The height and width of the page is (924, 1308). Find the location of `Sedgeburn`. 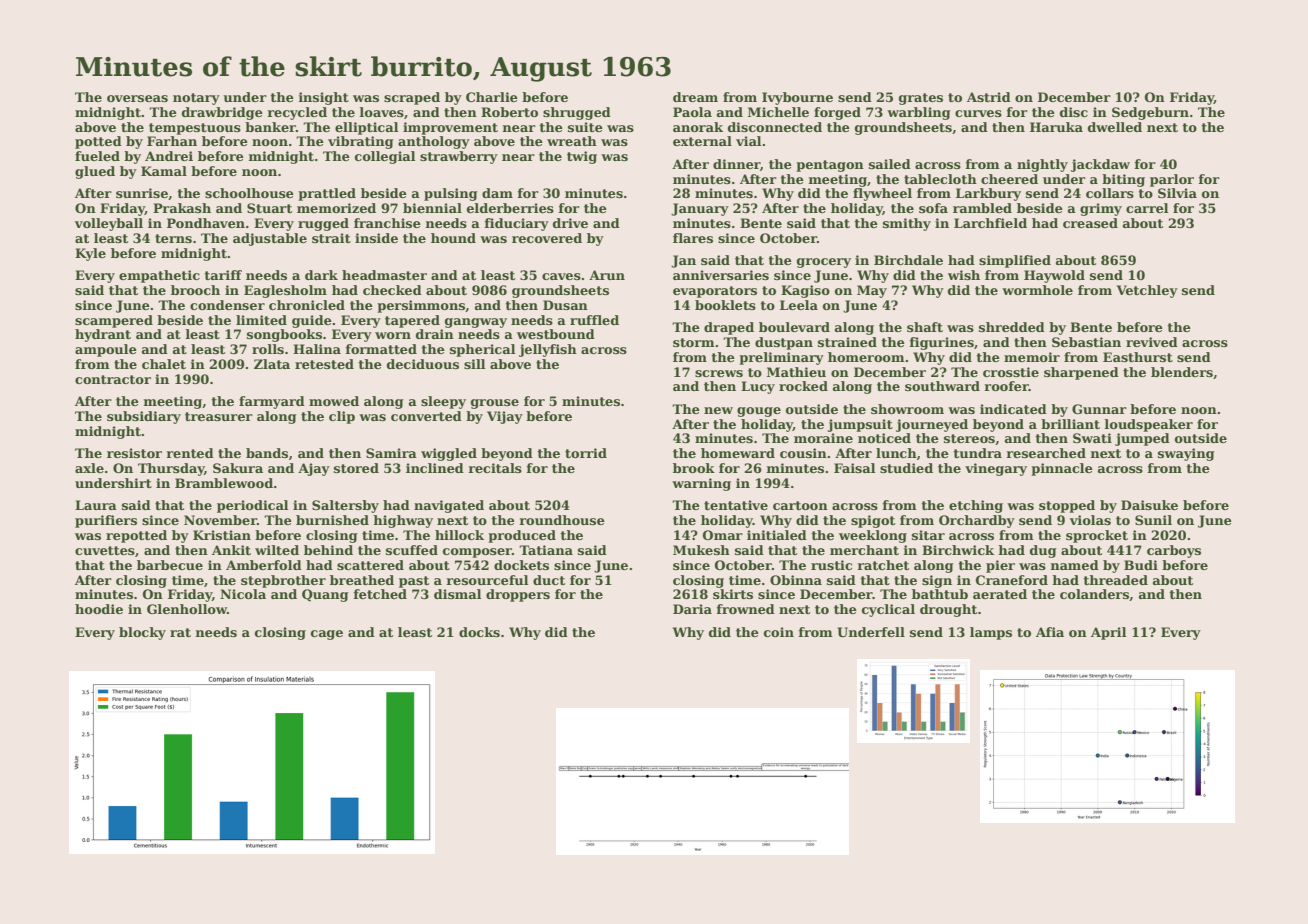

Sedgeburn is located at coordinates (1150, 113).
